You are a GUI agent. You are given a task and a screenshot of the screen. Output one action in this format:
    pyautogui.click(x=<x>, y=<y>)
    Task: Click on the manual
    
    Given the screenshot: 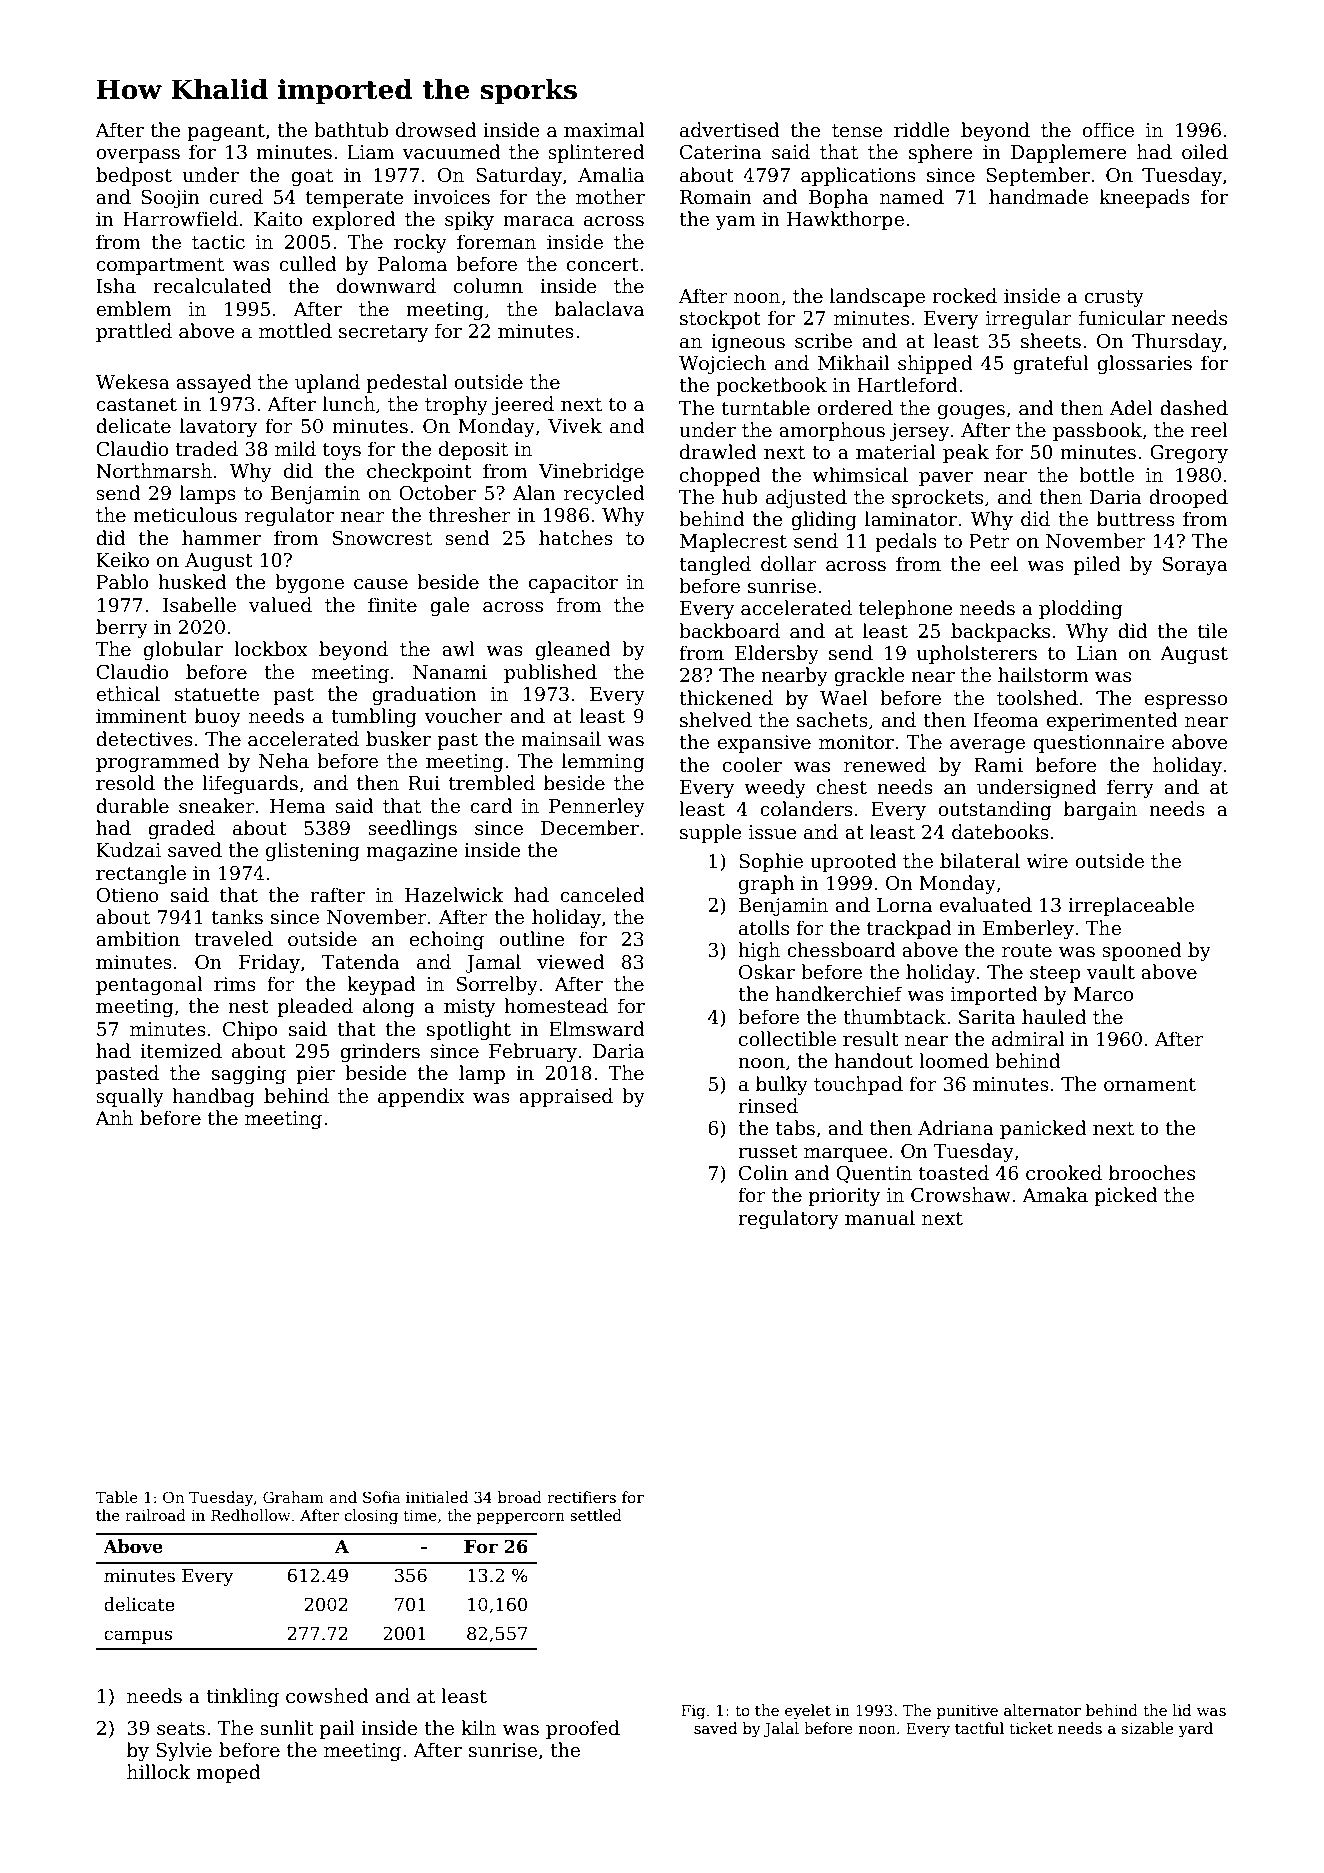 What is the action you would take?
    pyautogui.click(x=880, y=1218)
